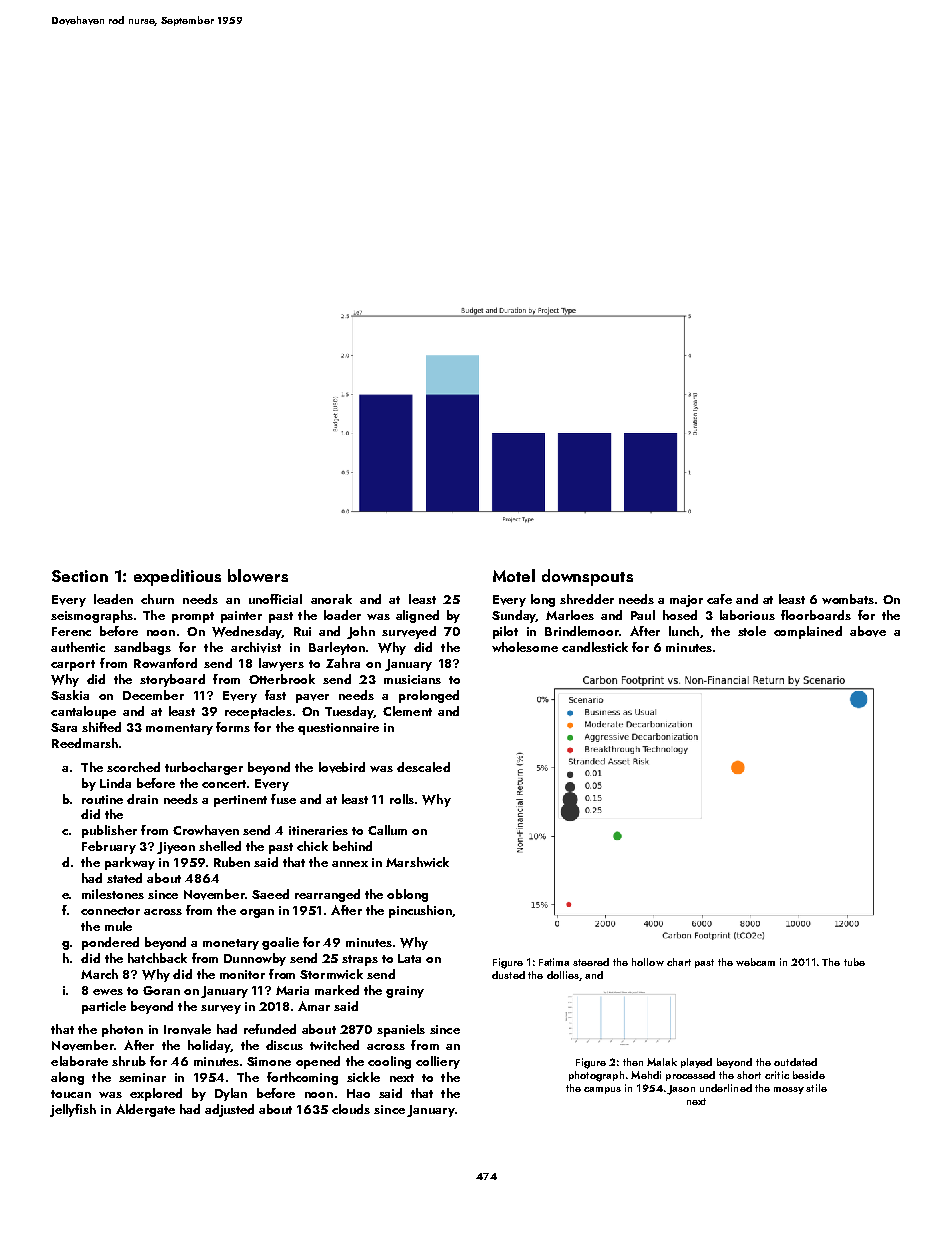 The height and width of the screenshot is (1233, 952). What do you see at coordinates (108, 992) in the screenshot?
I see `ewes` at bounding box center [108, 992].
